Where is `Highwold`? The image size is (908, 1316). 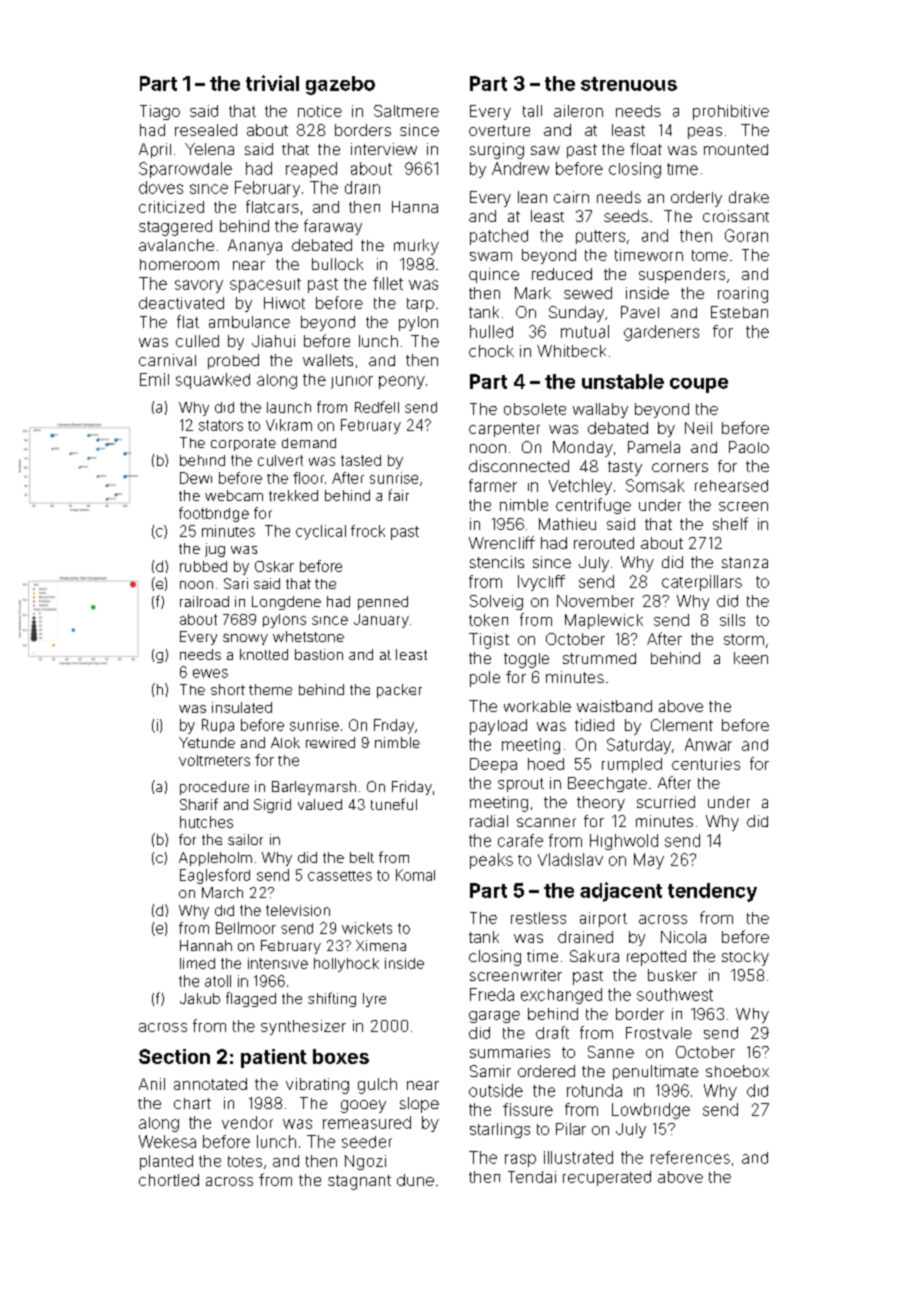 Highwold is located at coordinates (624, 842).
